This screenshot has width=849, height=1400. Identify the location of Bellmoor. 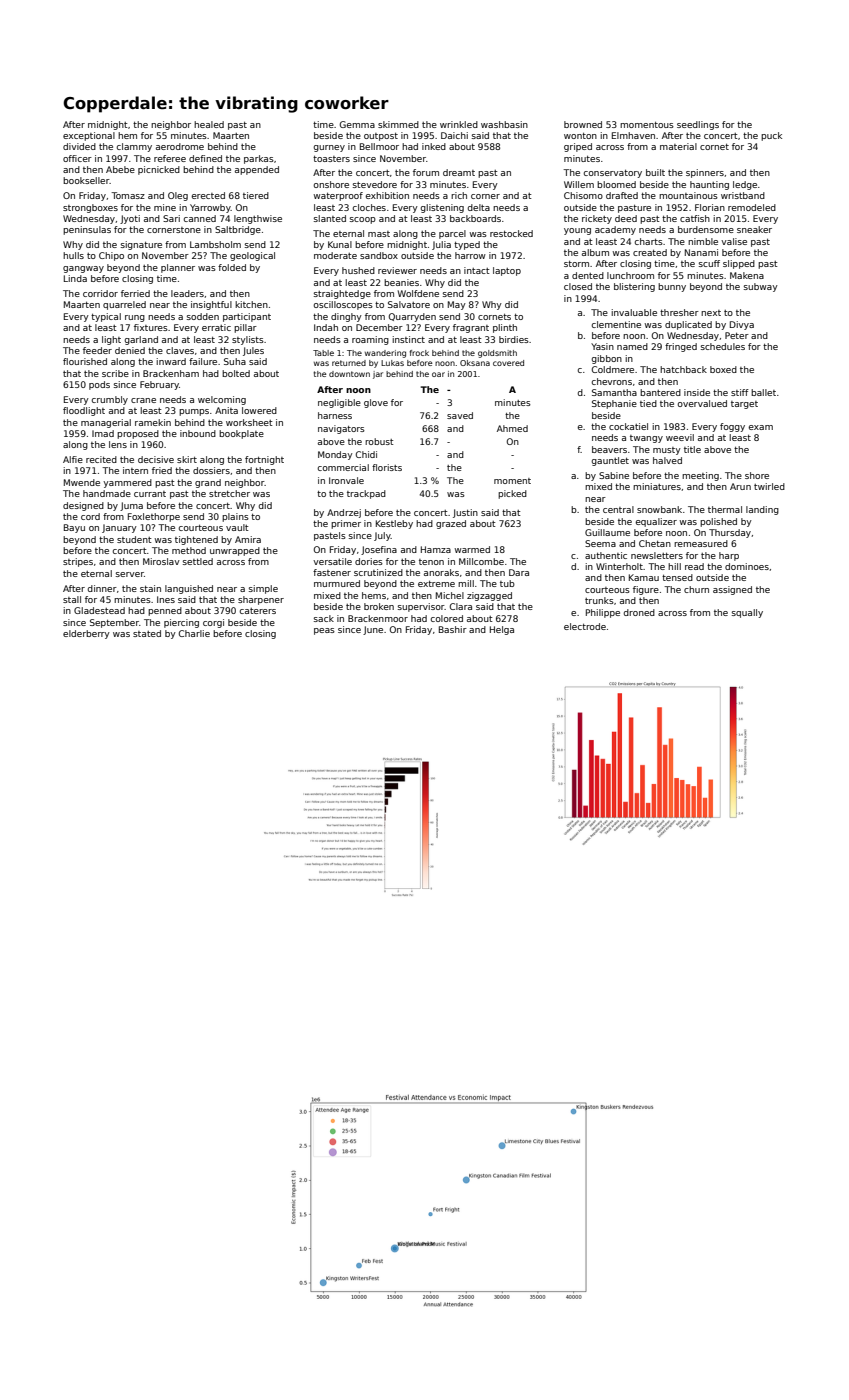
(379, 146).
